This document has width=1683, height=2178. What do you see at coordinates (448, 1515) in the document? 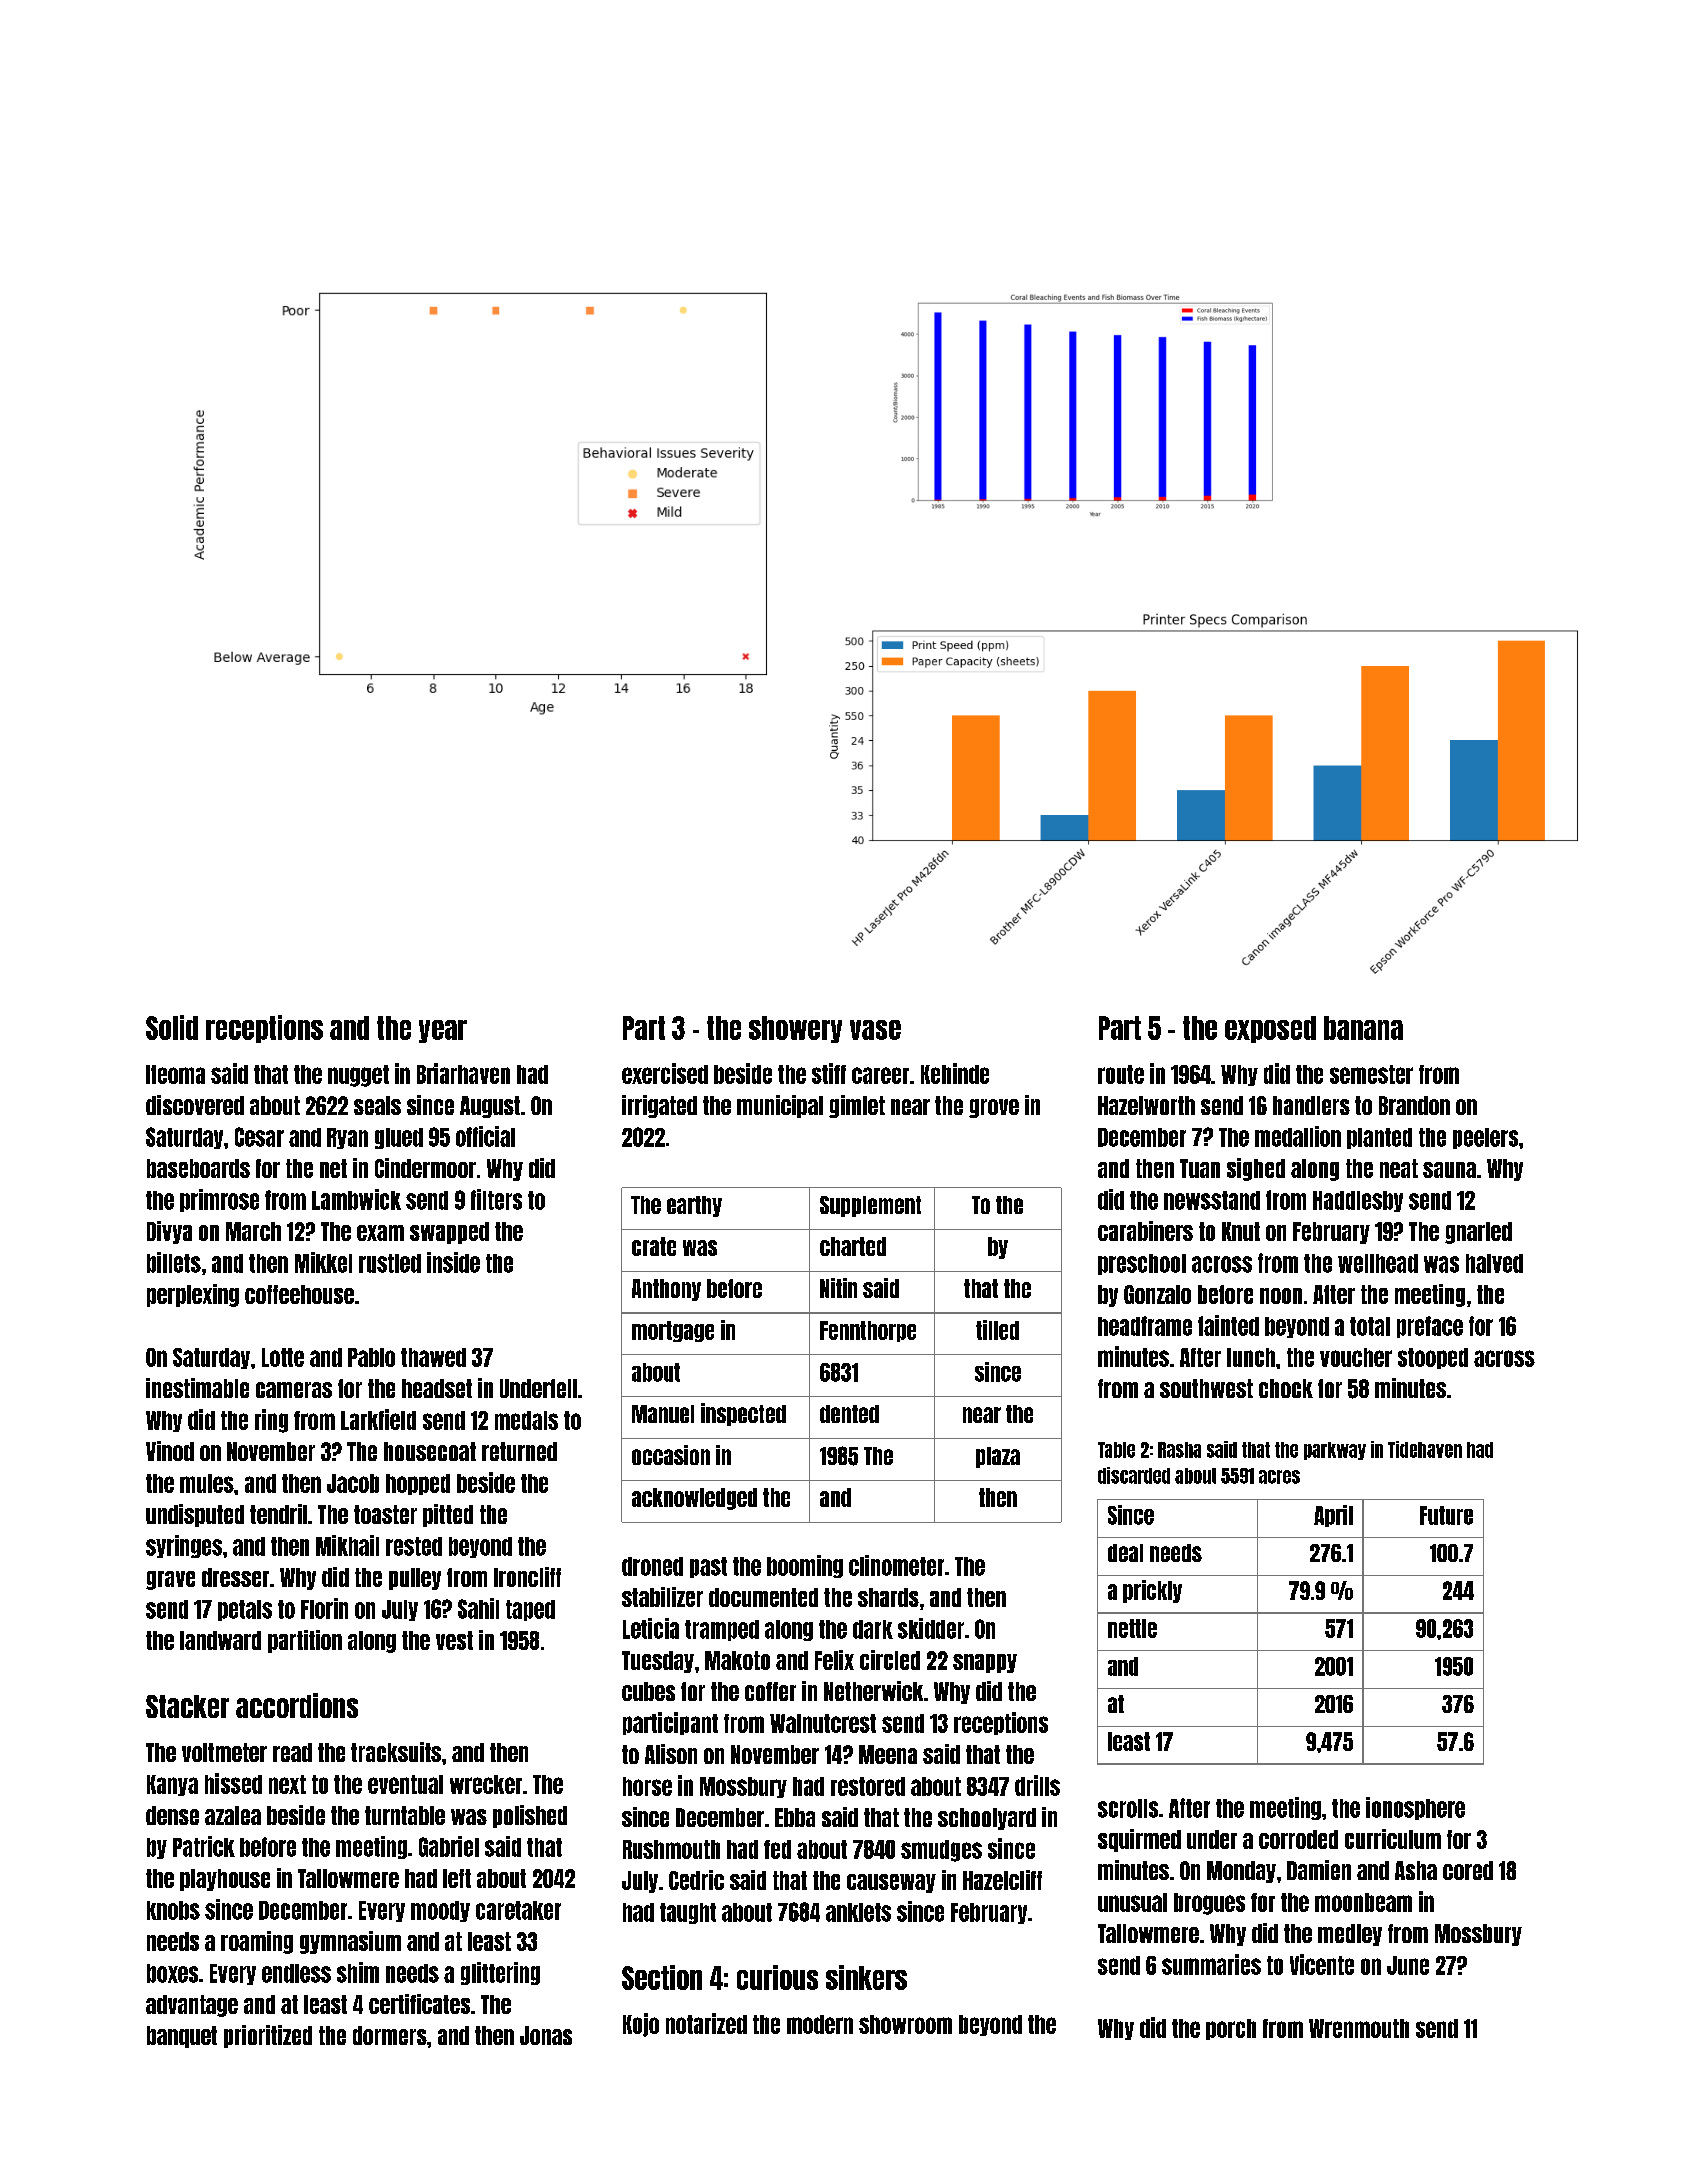
I see `pitted` at bounding box center [448, 1515].
